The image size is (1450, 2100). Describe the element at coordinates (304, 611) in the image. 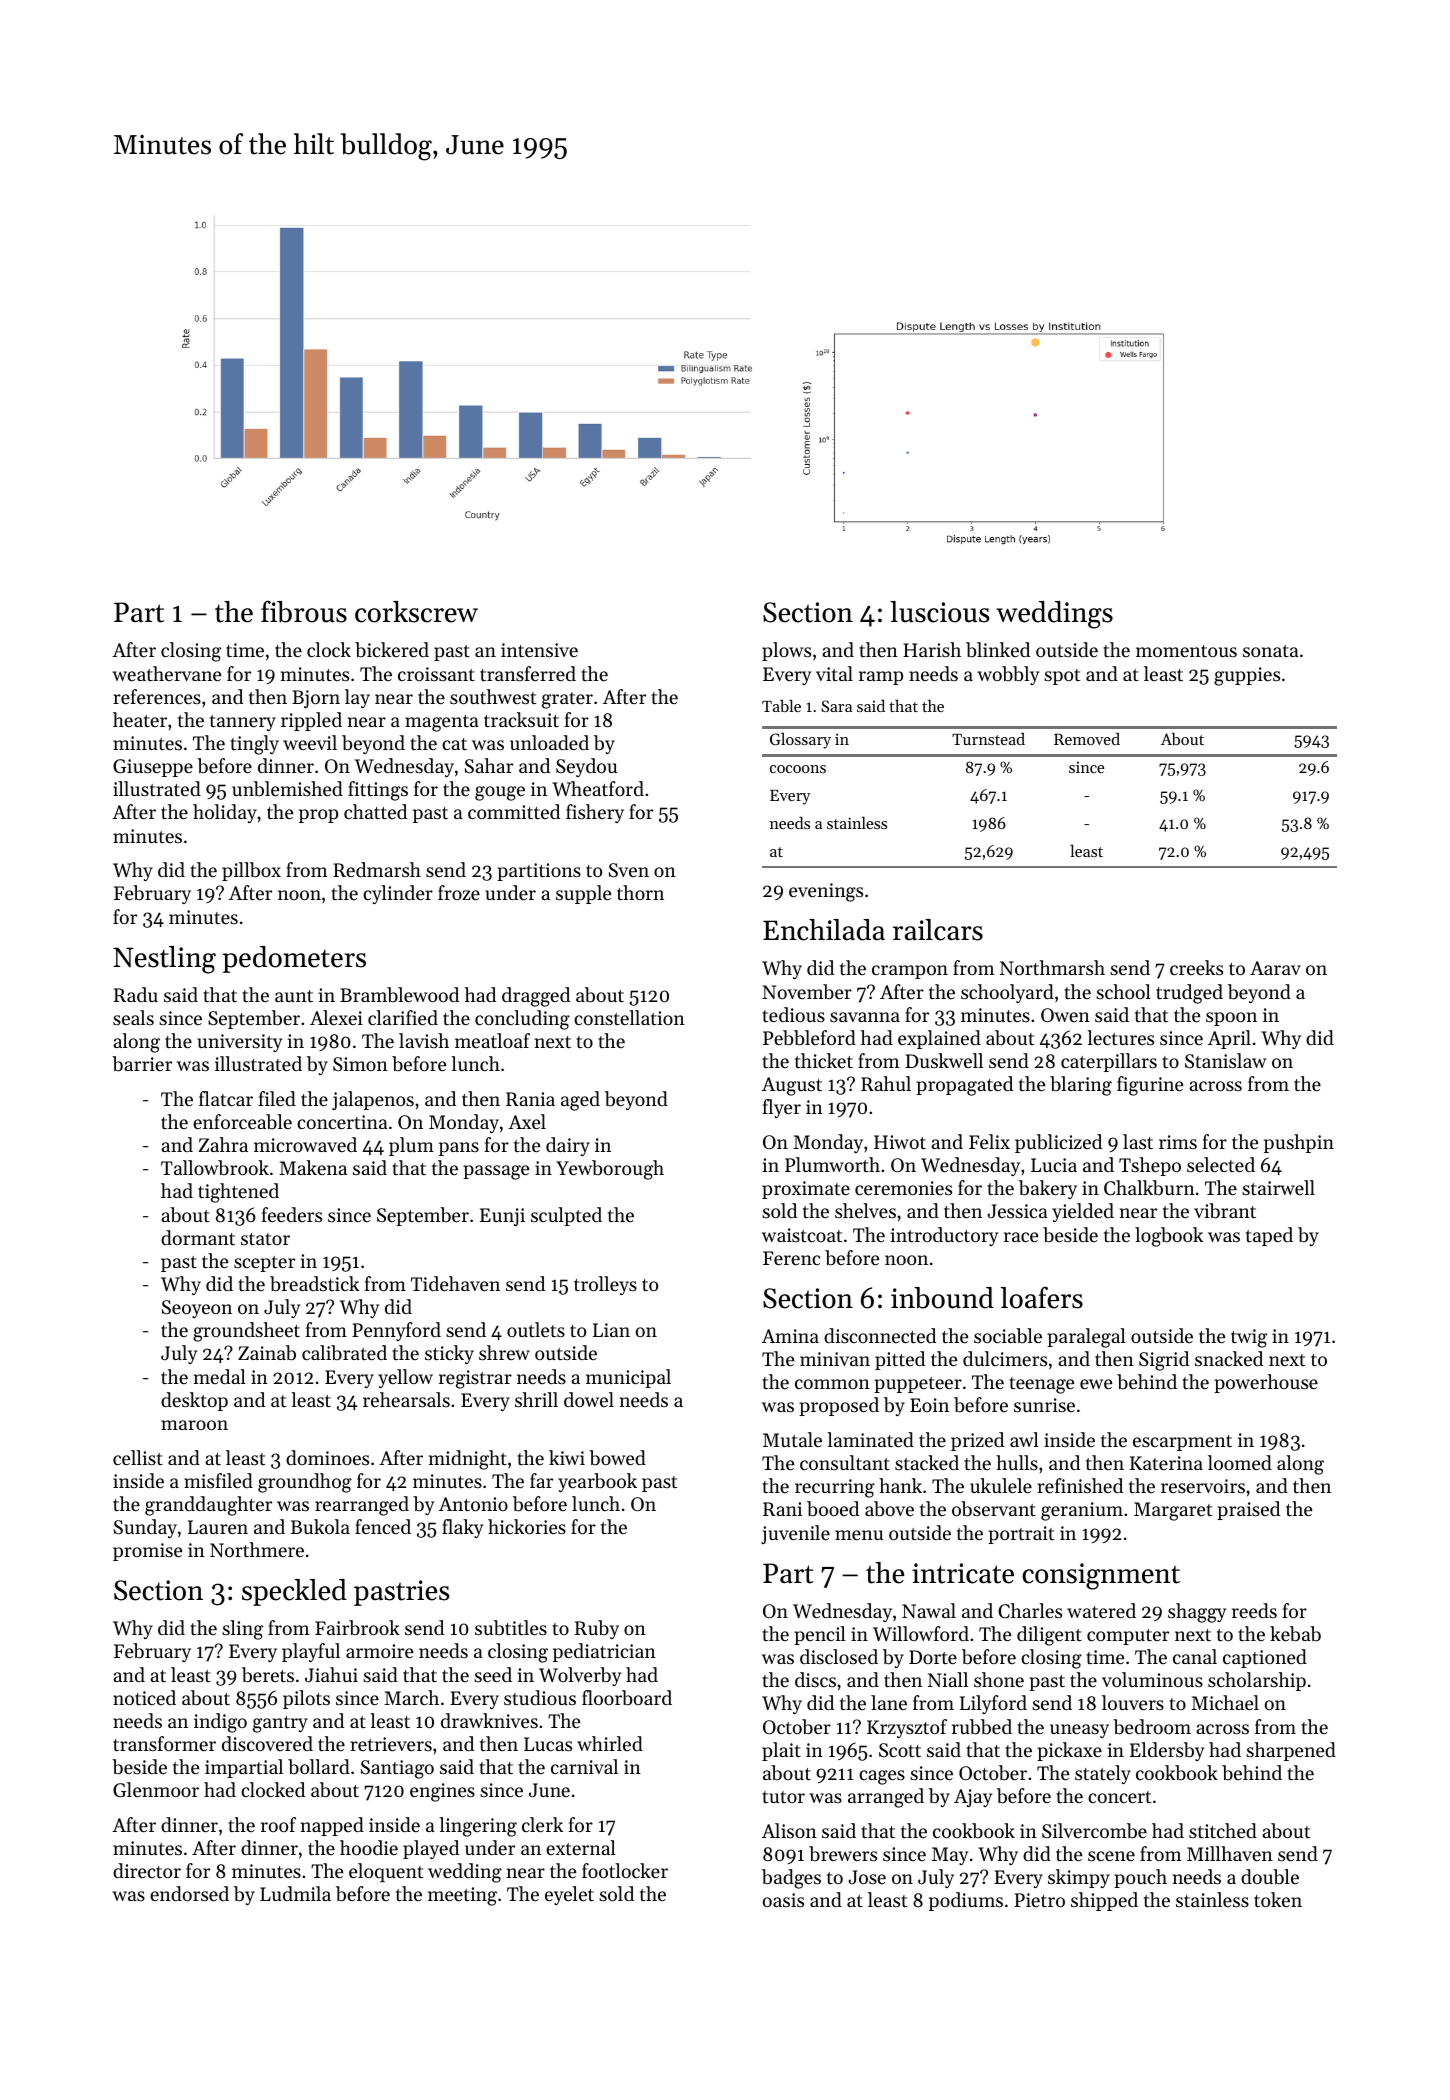

I see `fibrous` at that location.
